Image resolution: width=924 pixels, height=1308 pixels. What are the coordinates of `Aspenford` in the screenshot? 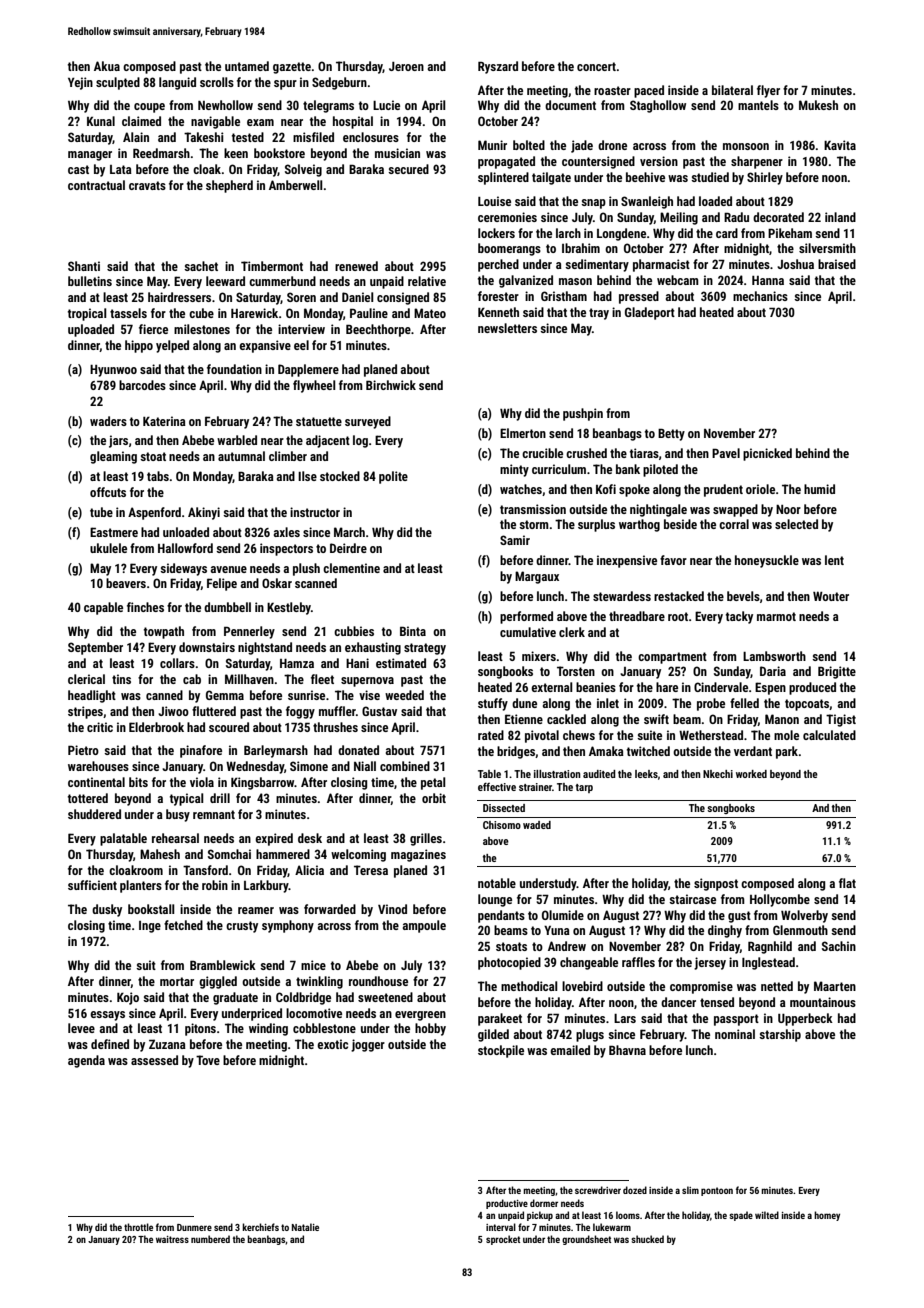 It's located at (154, 513).
